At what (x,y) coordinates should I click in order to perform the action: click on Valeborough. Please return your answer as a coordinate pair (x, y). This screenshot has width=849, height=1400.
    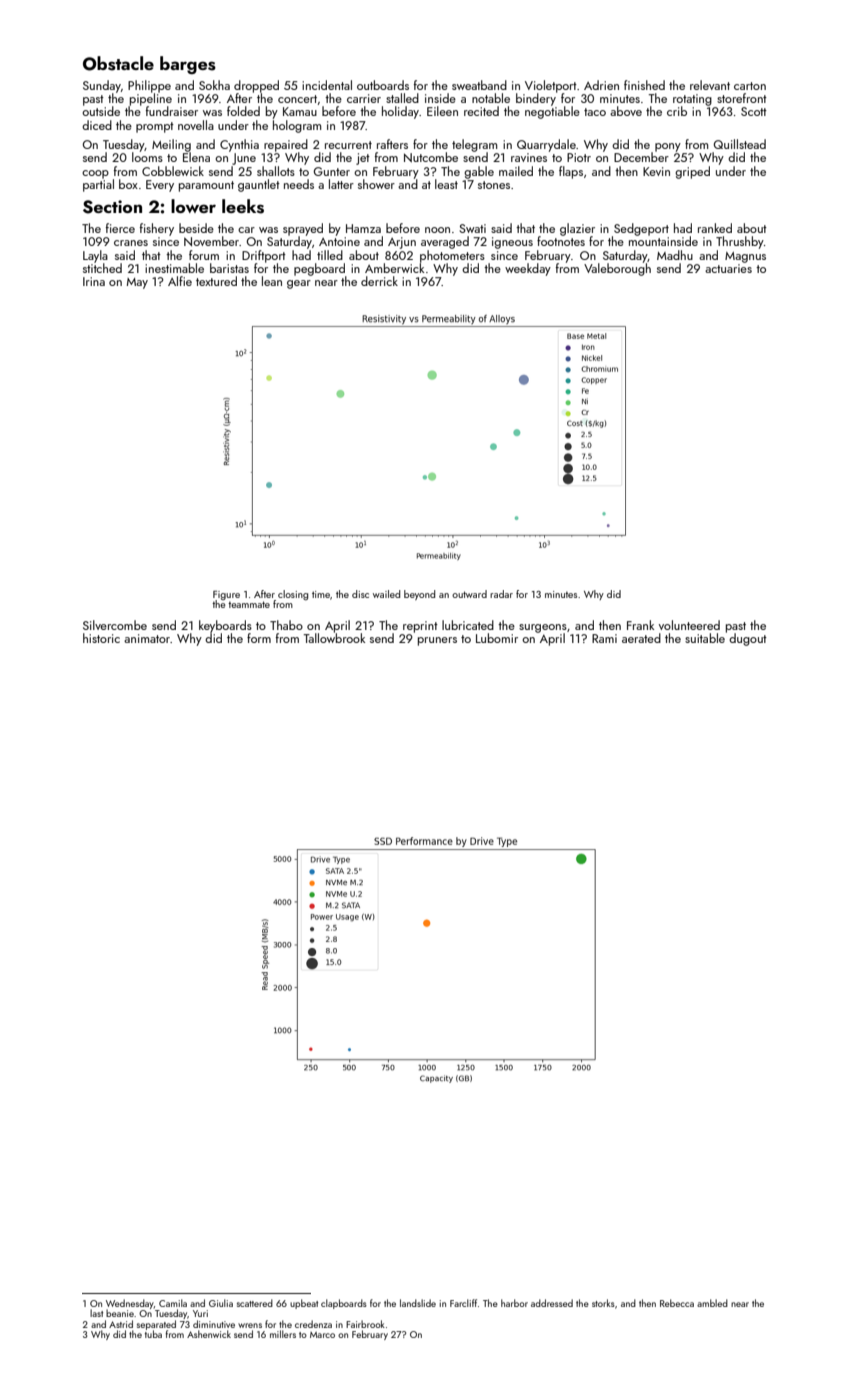
    Looking at the image, I should click on (617, 269).
